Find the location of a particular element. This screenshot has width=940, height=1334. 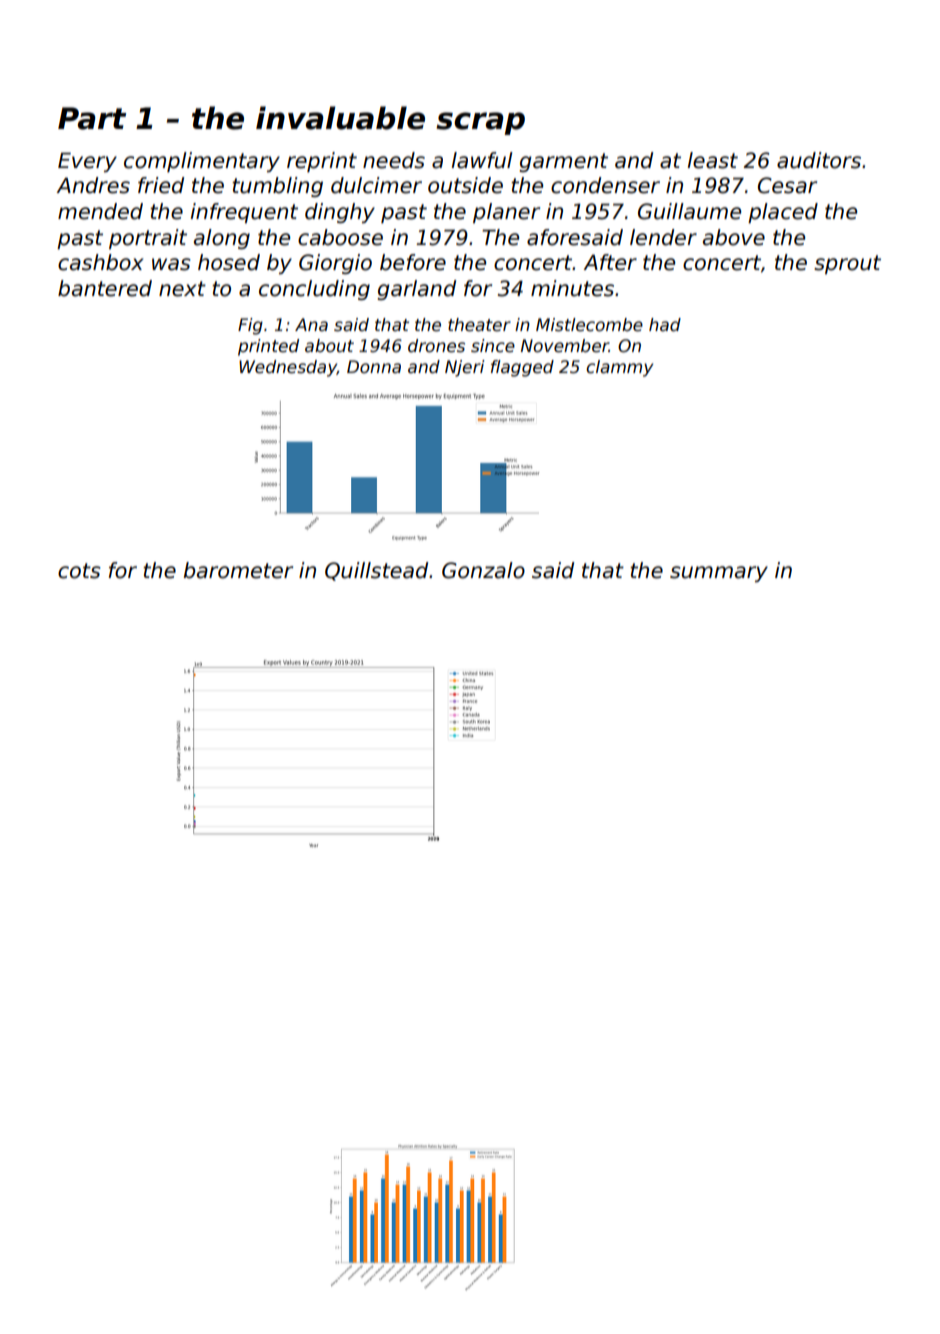

Every is located at coordinates (87, 162).
